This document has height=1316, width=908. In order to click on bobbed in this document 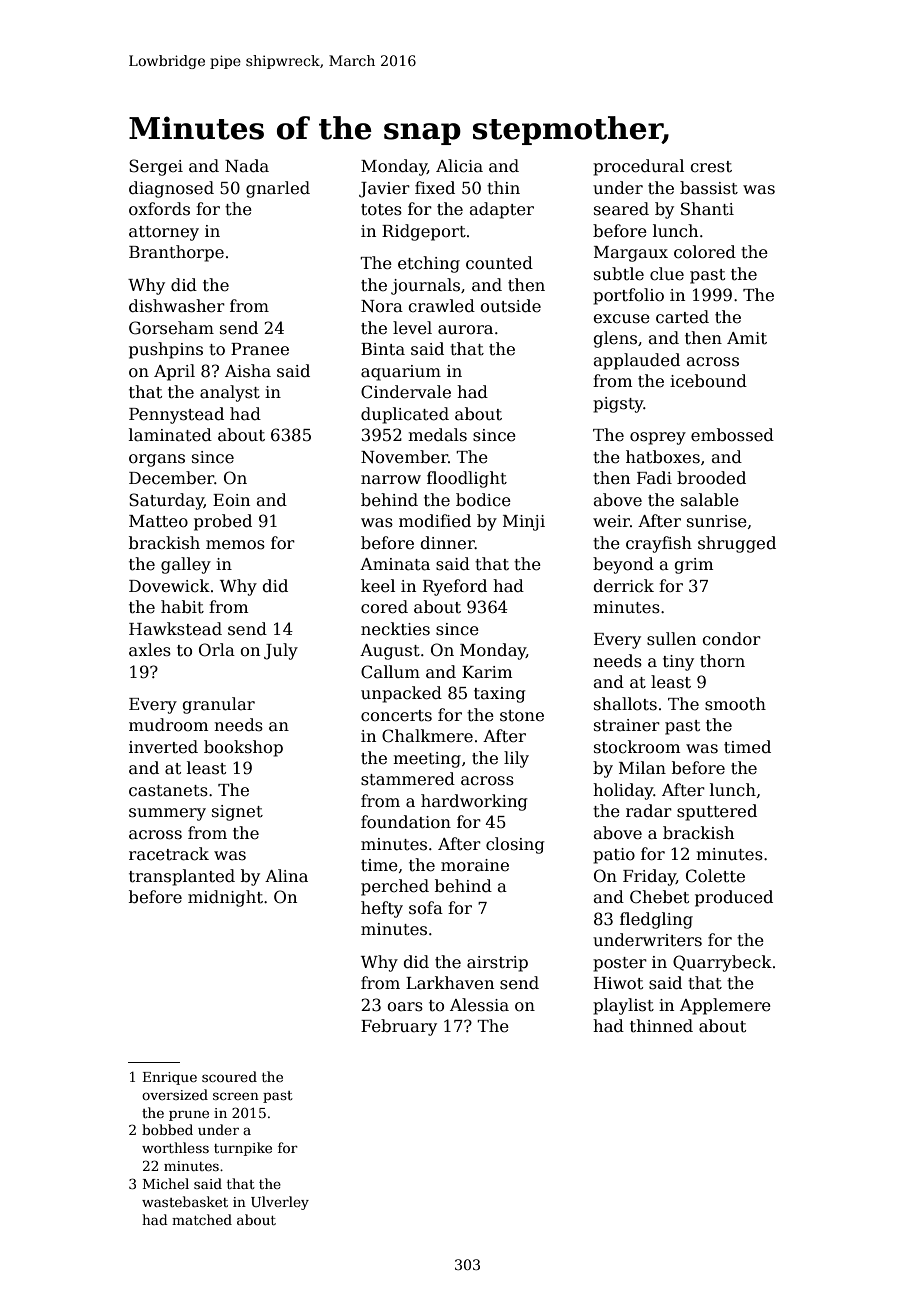, I will do `click(167, 1129)`.
